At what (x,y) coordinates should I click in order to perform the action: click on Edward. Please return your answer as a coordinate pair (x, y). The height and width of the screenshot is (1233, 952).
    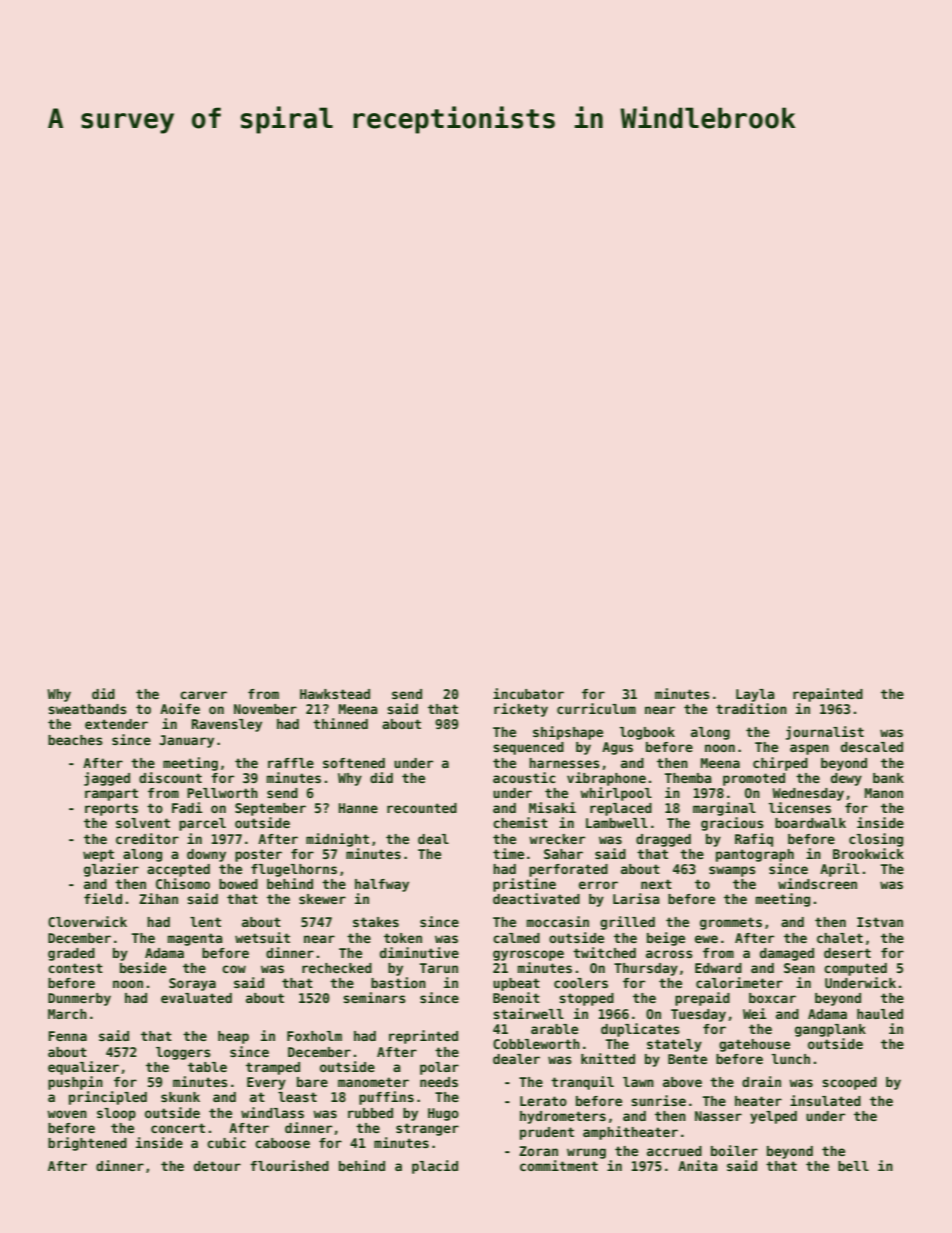
    Looking at the image, I should click on (718, 968).
